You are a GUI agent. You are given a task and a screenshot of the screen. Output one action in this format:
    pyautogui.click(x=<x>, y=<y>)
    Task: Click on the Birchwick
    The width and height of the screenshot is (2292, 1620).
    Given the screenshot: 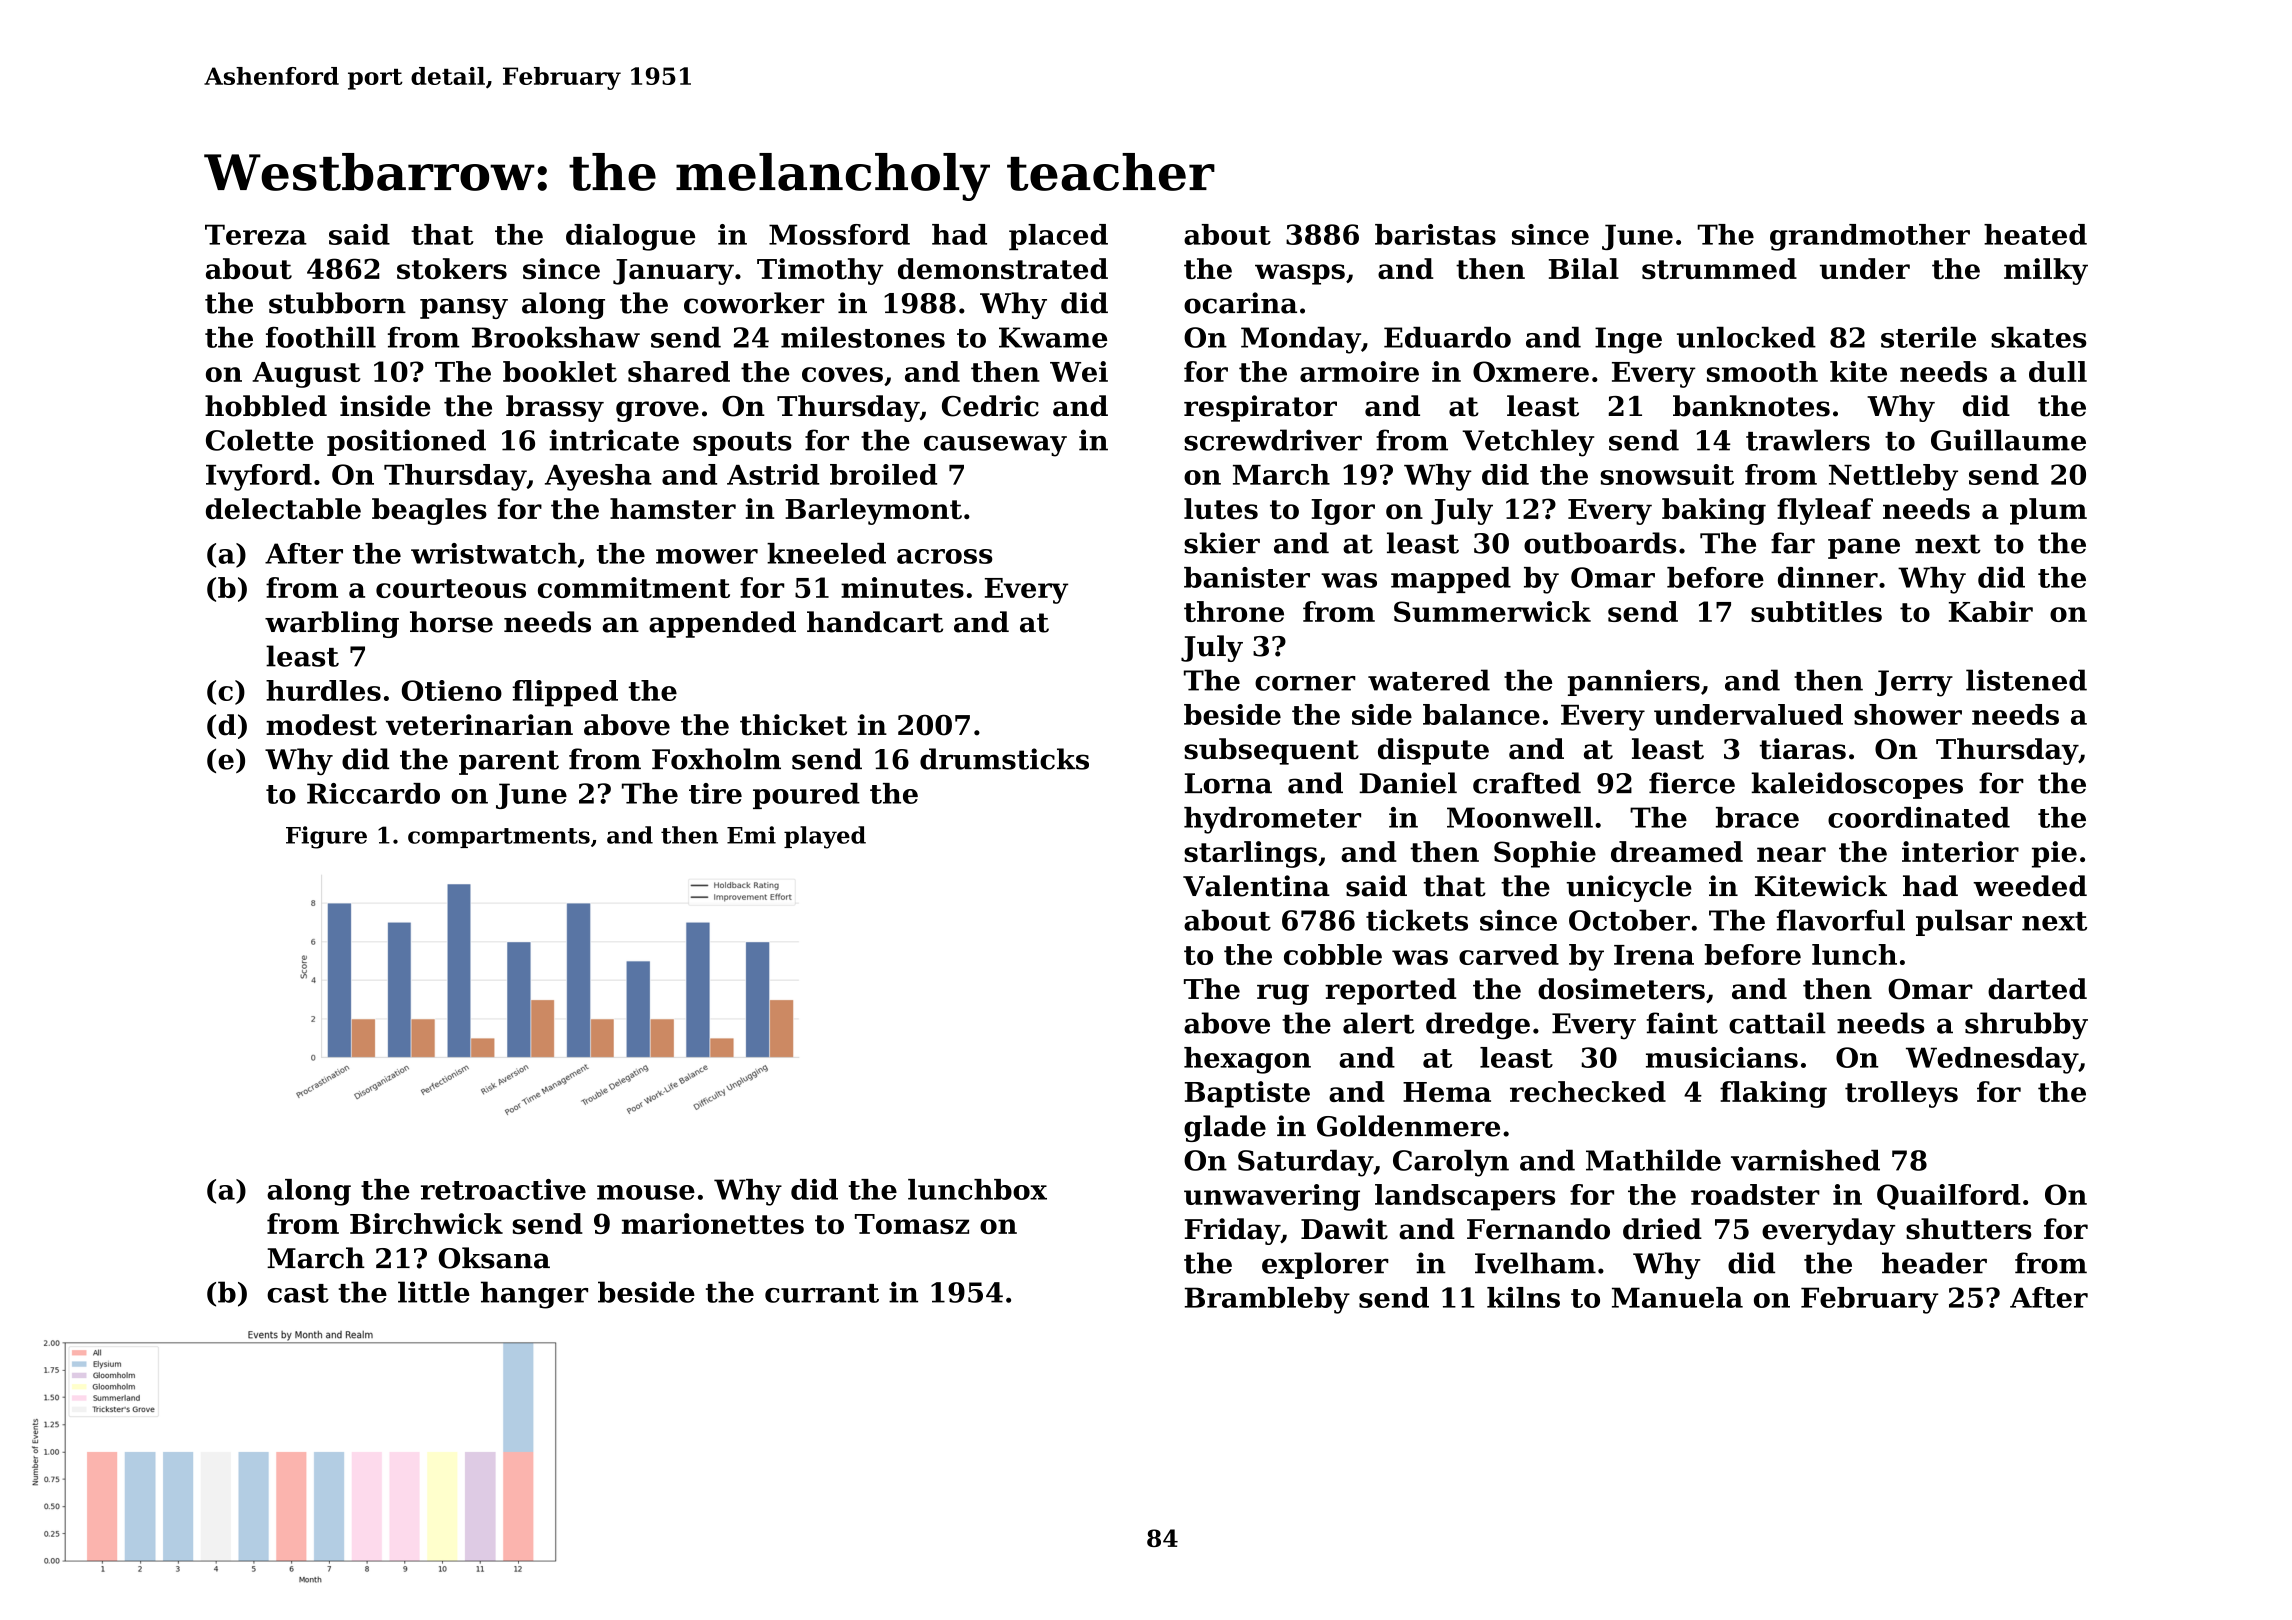 What is the action you would take?
    pyautogui.click(x=426, y=1223)
